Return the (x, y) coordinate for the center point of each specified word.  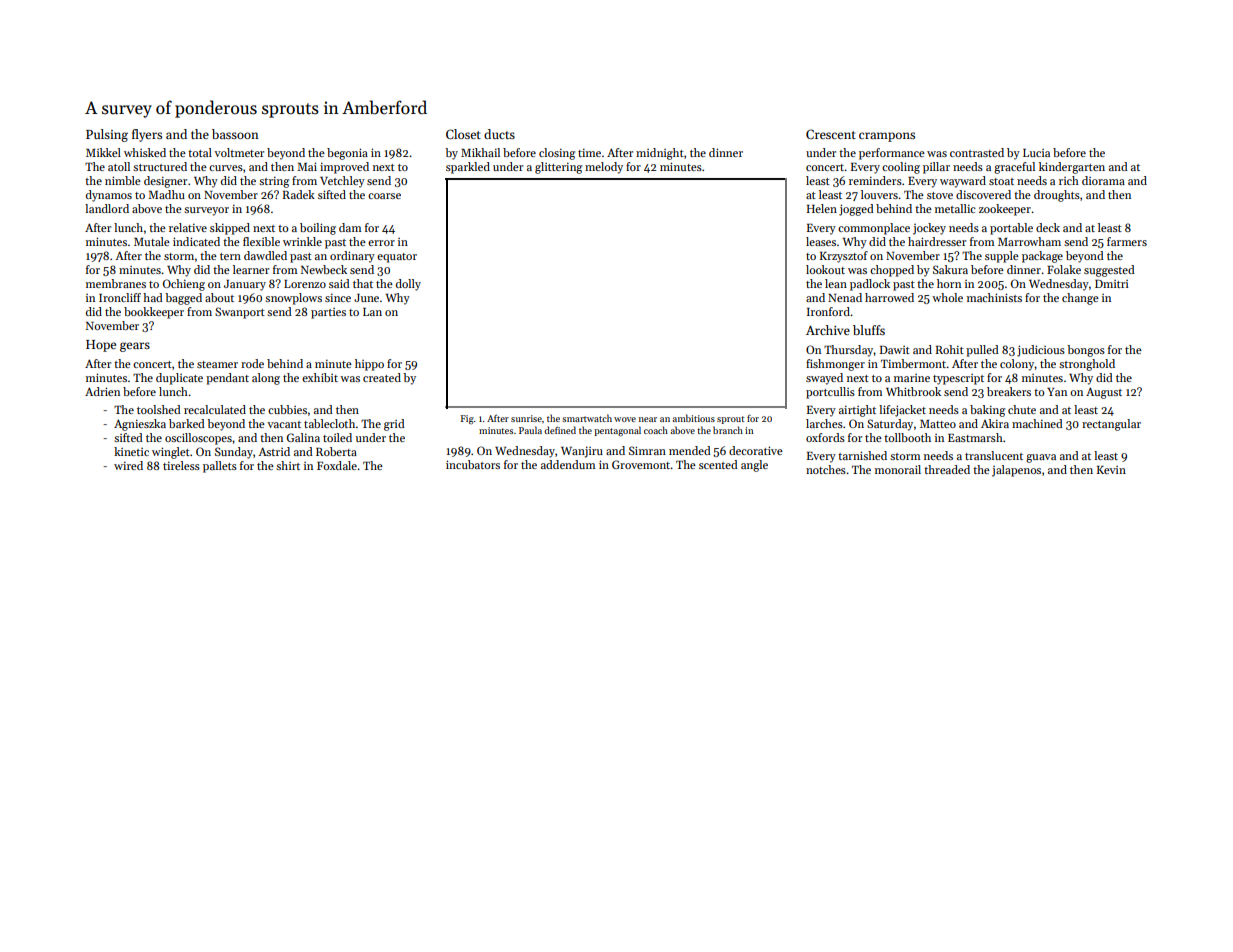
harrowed (889, 297)
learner (251, 269)
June (366, 298)
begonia (347, 154)
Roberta (336, 451)
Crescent (831, 134)
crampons (887, 137)
